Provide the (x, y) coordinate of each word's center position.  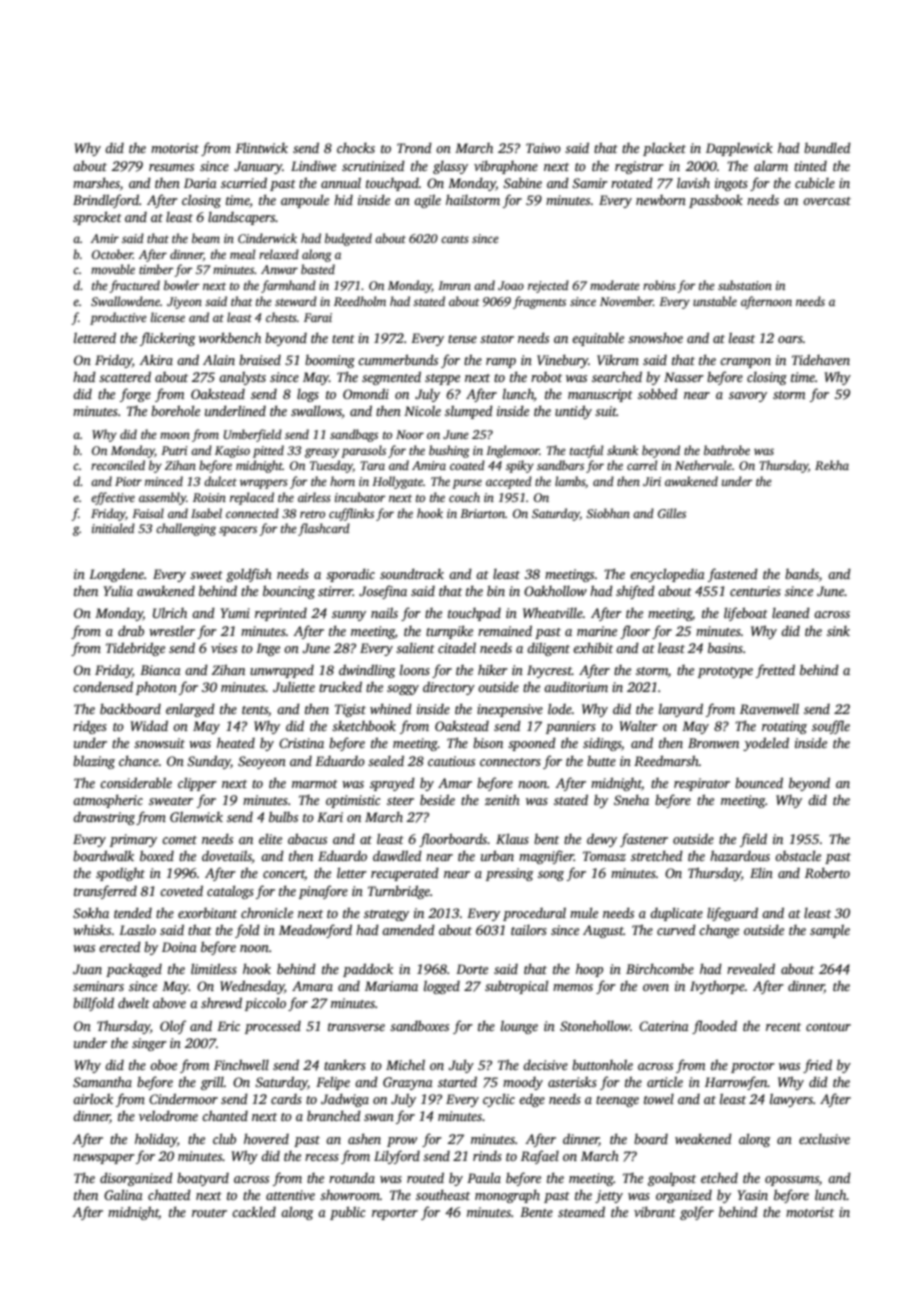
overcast (827, 201)
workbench (230, 337)
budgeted (348, 239)
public (347, 1213)
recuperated (405, 874)
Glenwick (196, 816)
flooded (714, 1027)
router (209, 1213)
